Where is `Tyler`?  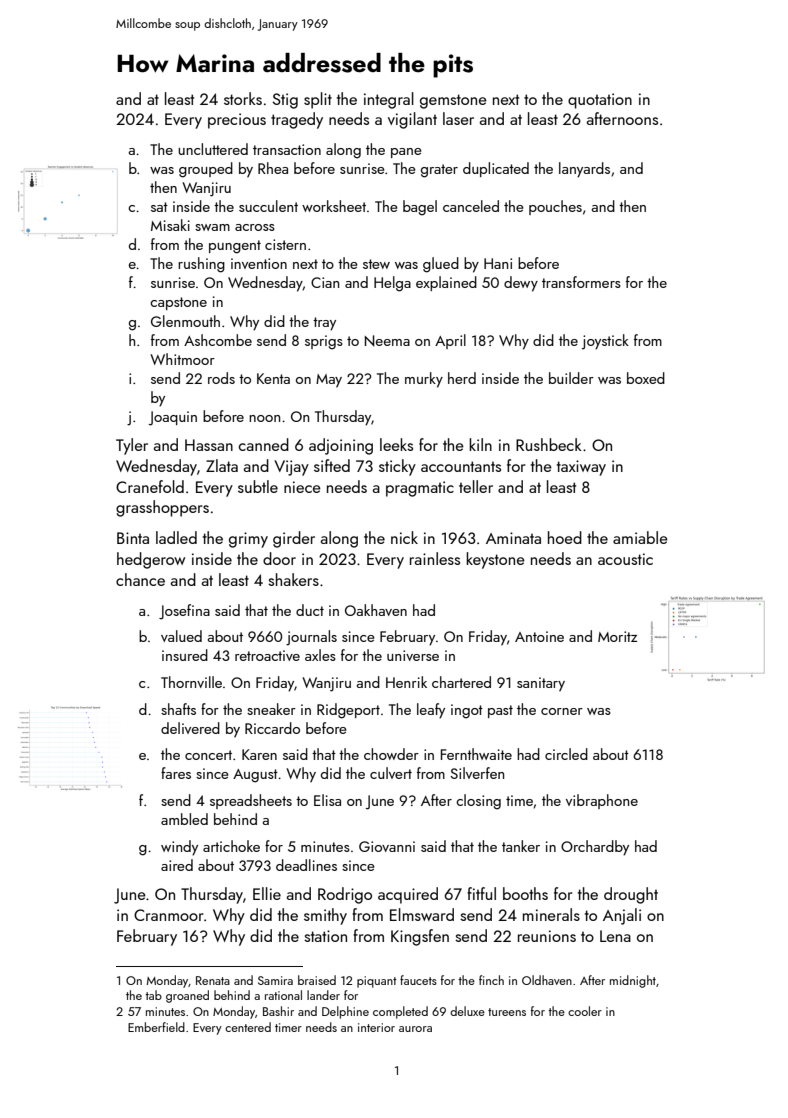
Tyler is located at coordinates (132, 446).
